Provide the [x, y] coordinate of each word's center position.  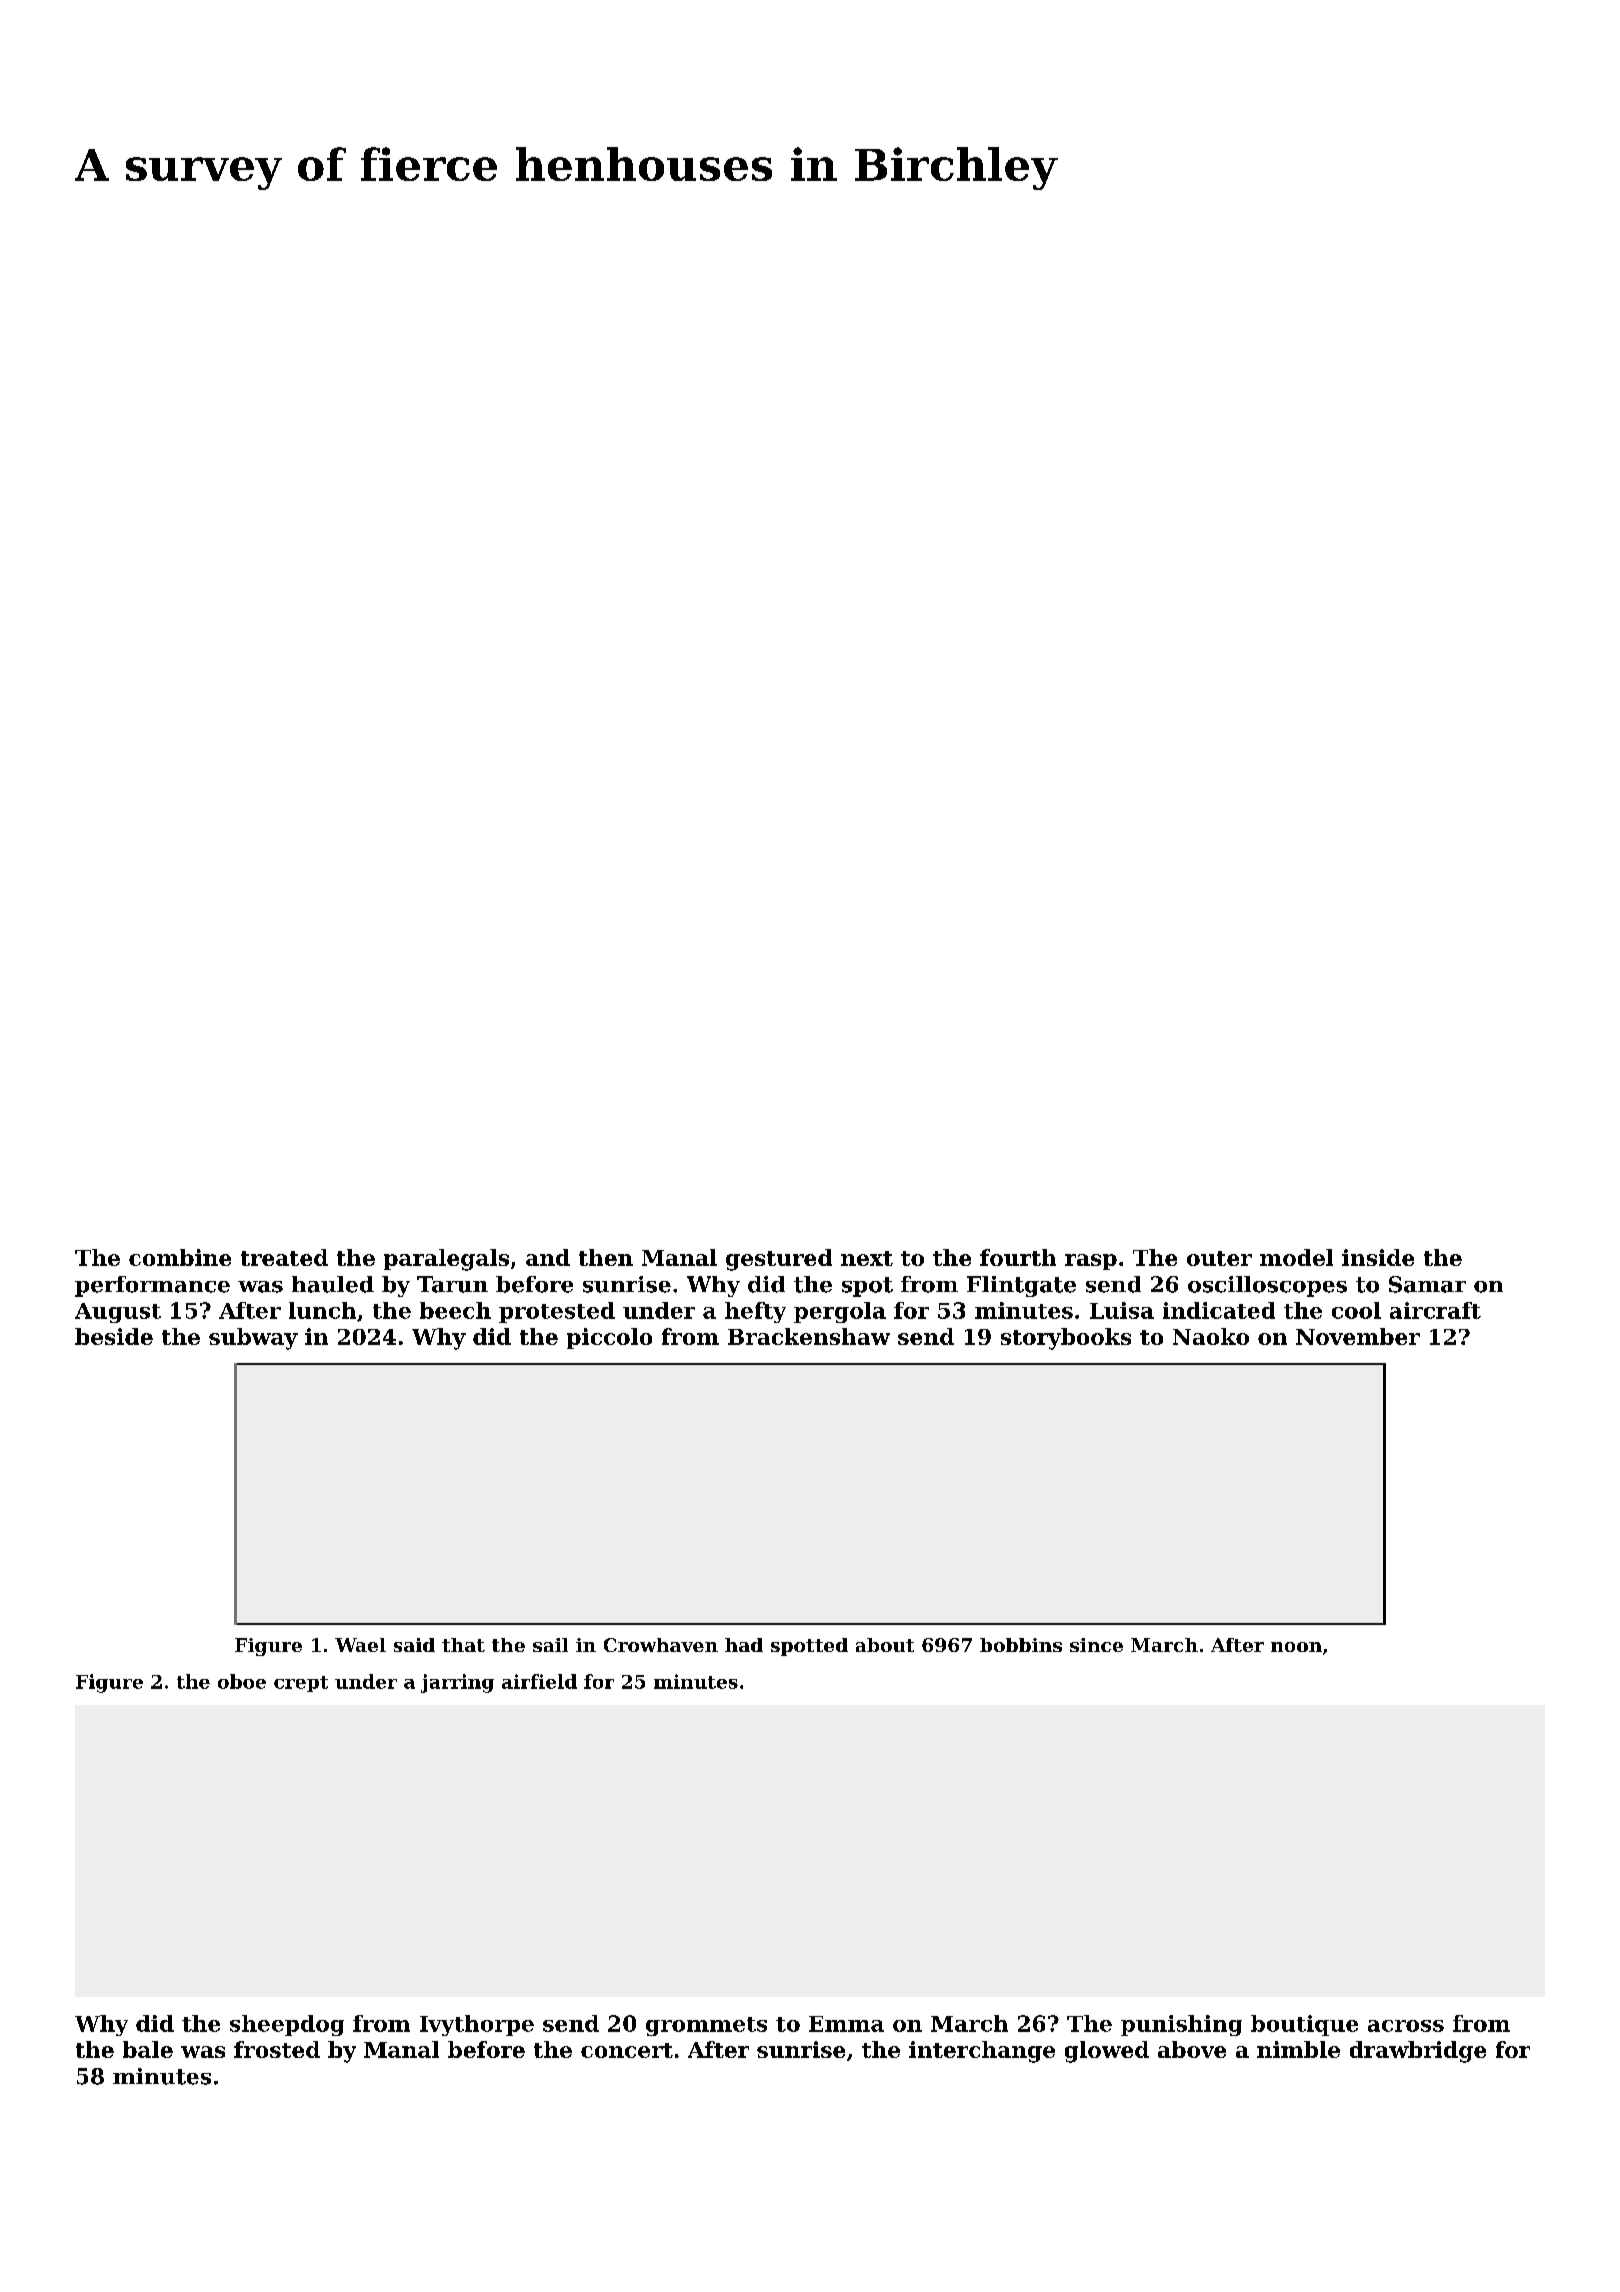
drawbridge [1418, 2052]
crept [301, 1684]
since [1096, 1645]
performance [152, 1286]
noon [1296, 1647]
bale [148, 2049]
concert [627, 2050]
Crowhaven [661, 1645]
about [885, 1645]
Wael [360, 1645]
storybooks [1066, 1339]
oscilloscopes [1267, 1286]
